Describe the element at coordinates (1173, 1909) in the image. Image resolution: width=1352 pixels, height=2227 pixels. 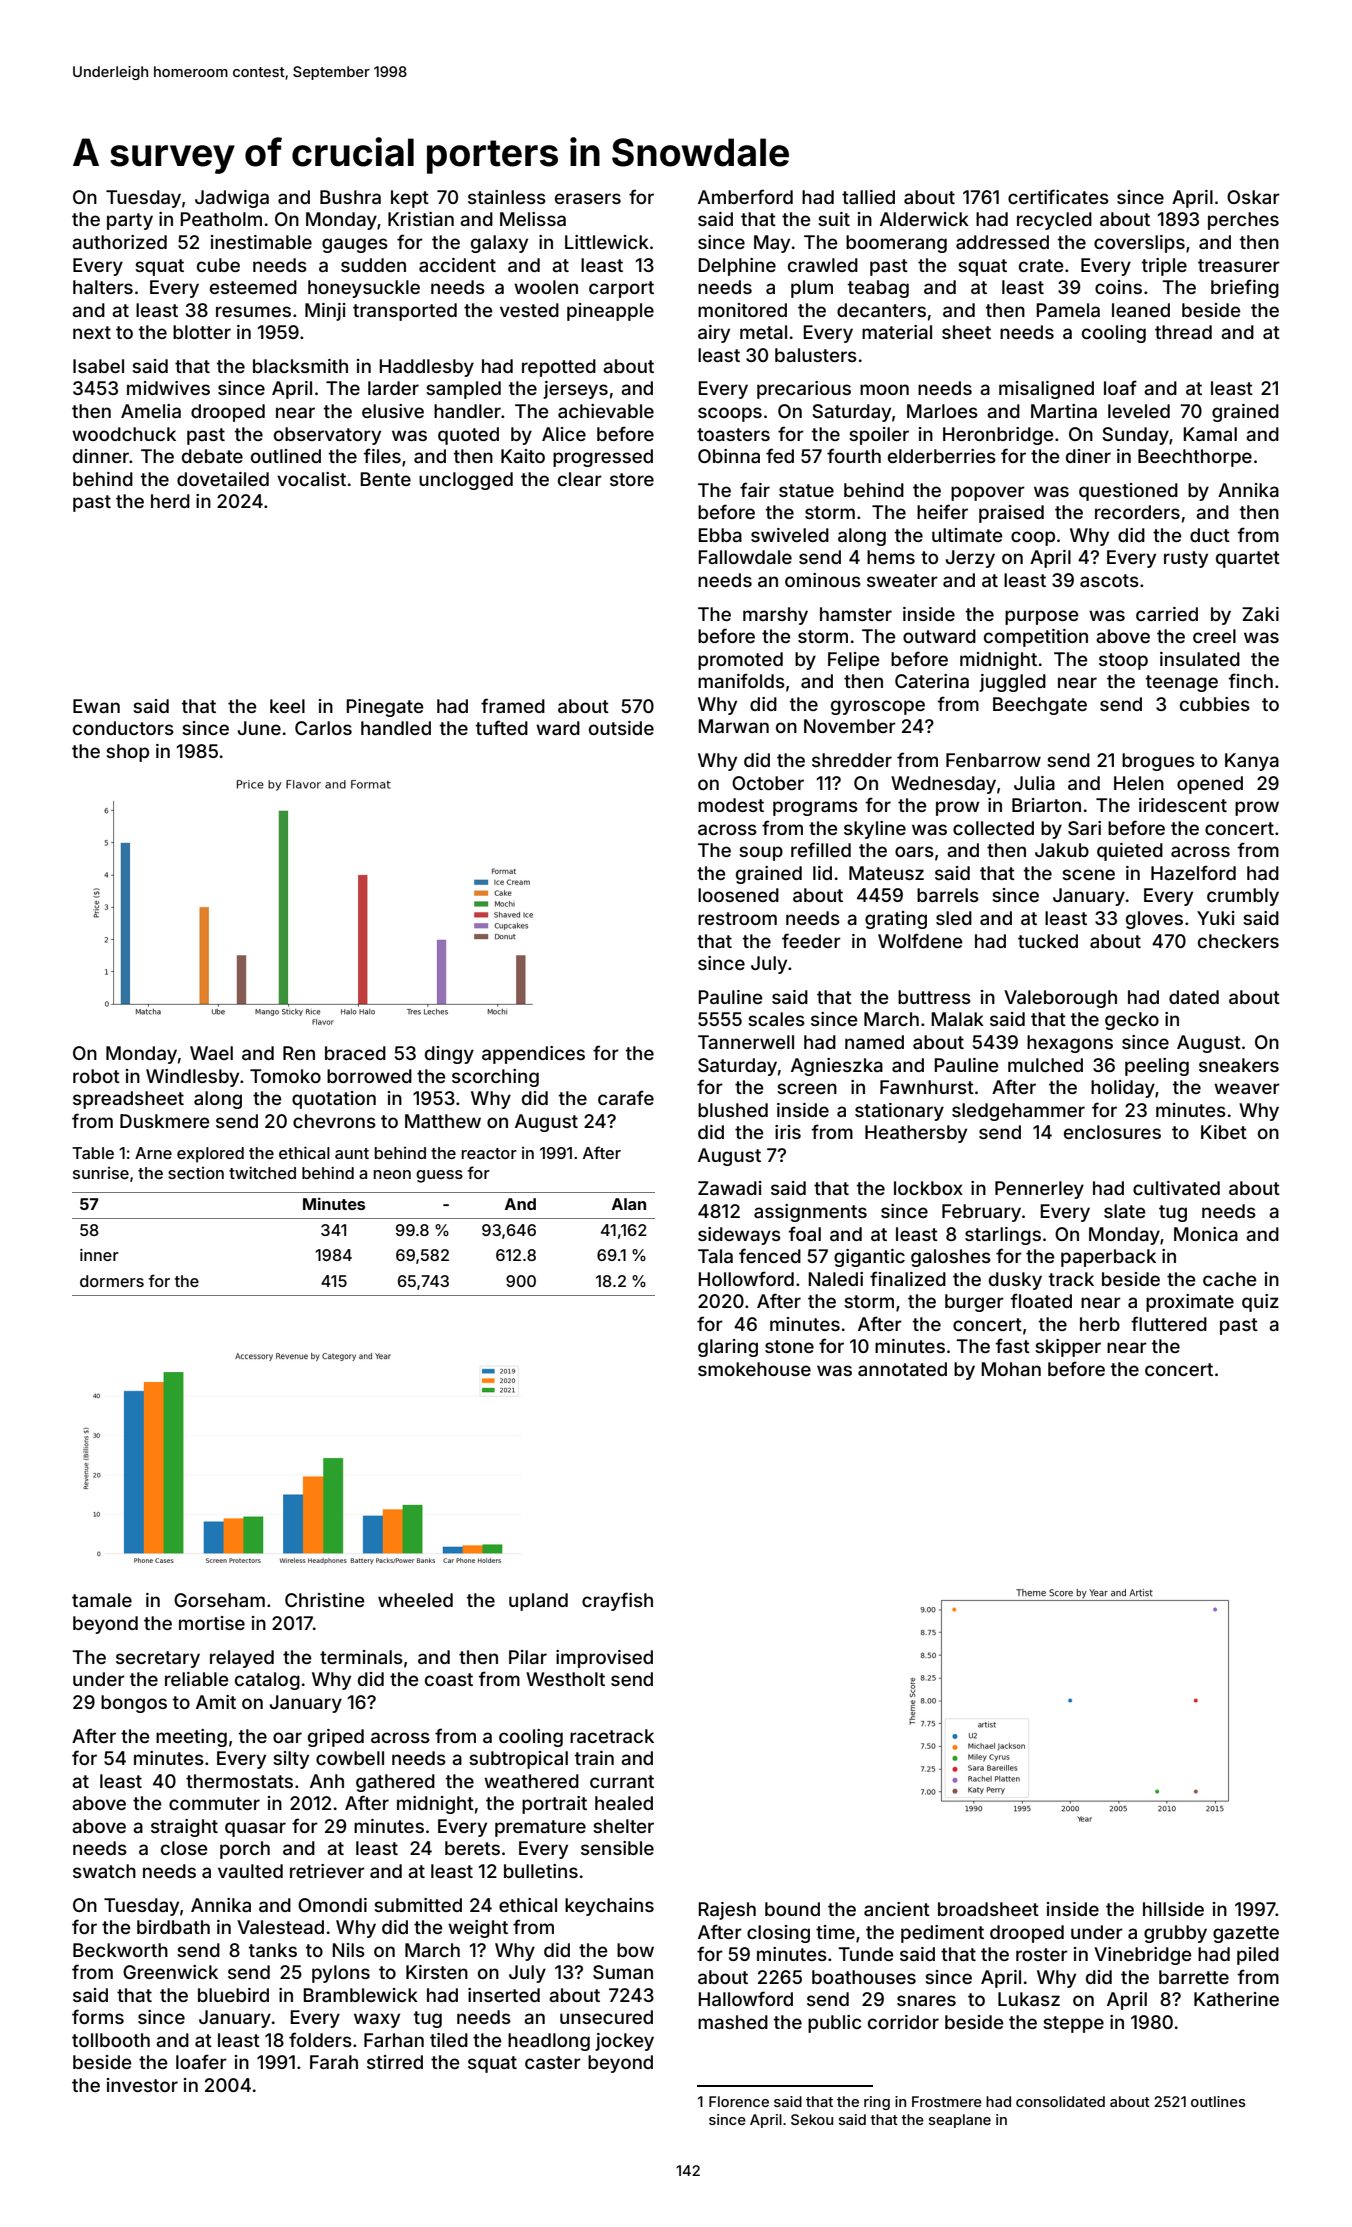
I see `hillside` at that location.
